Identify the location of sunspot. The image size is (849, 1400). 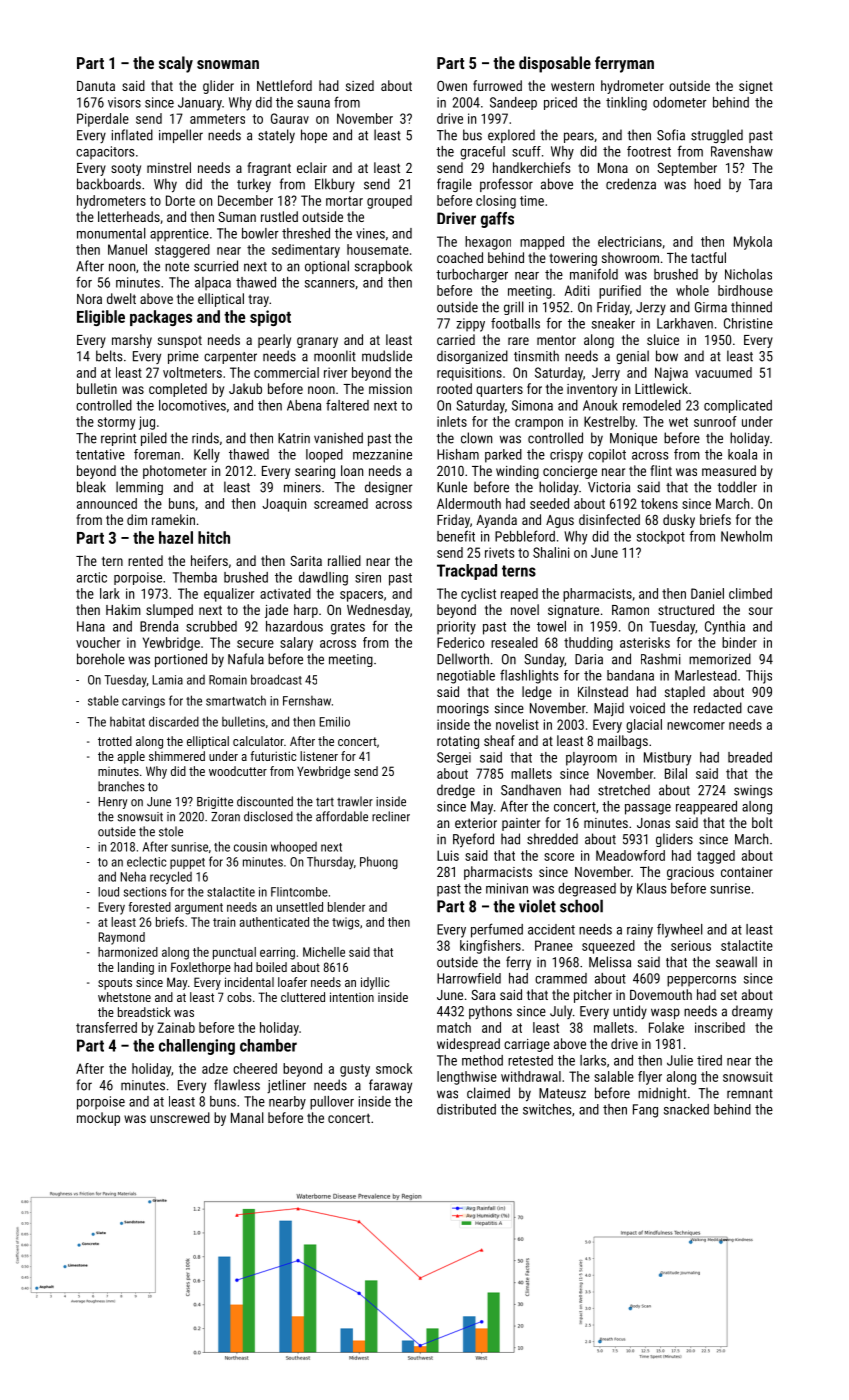
(180, 342).
